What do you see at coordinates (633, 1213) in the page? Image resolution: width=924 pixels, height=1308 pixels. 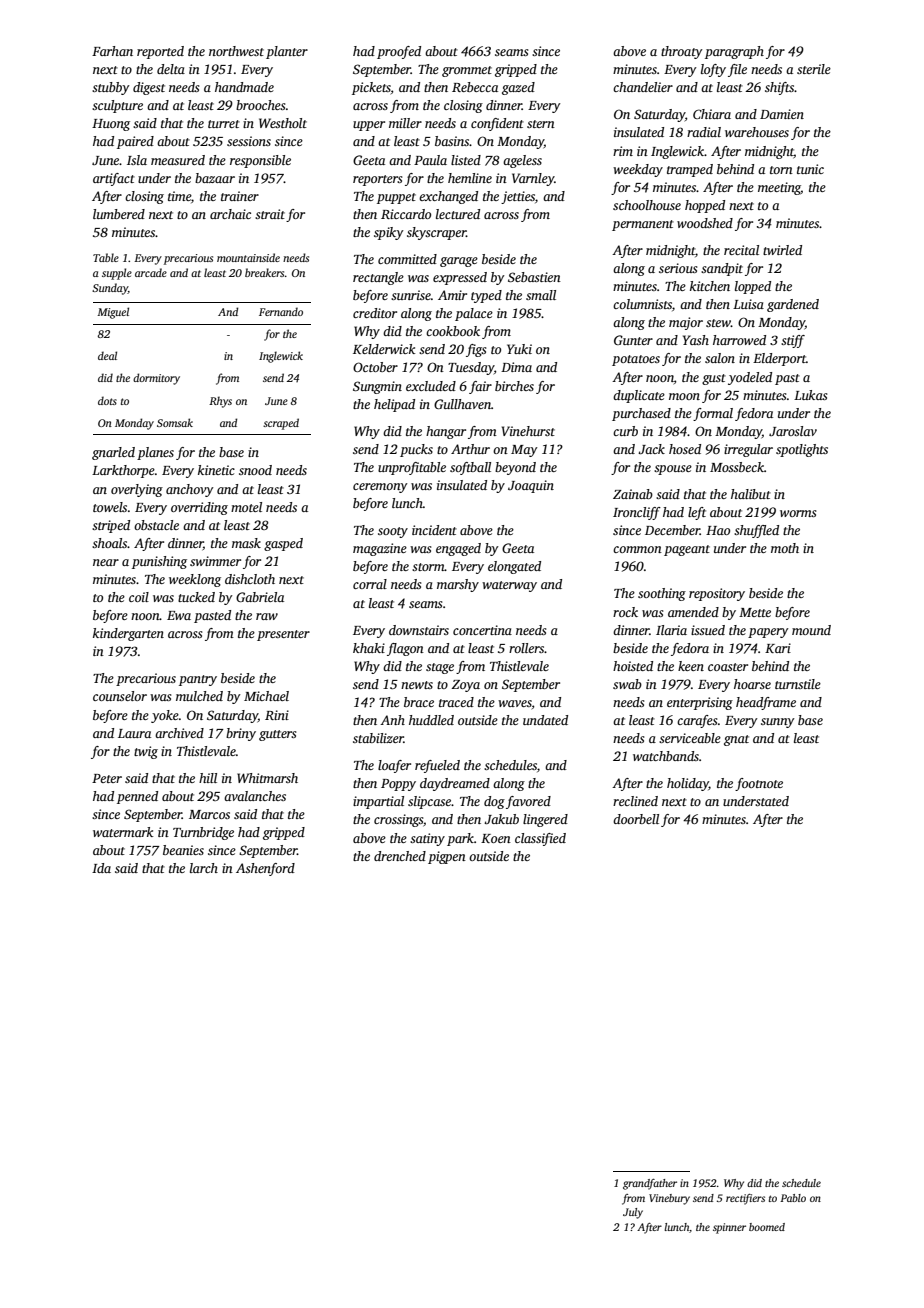 I see `July` at bounding box center [633, 1213].
